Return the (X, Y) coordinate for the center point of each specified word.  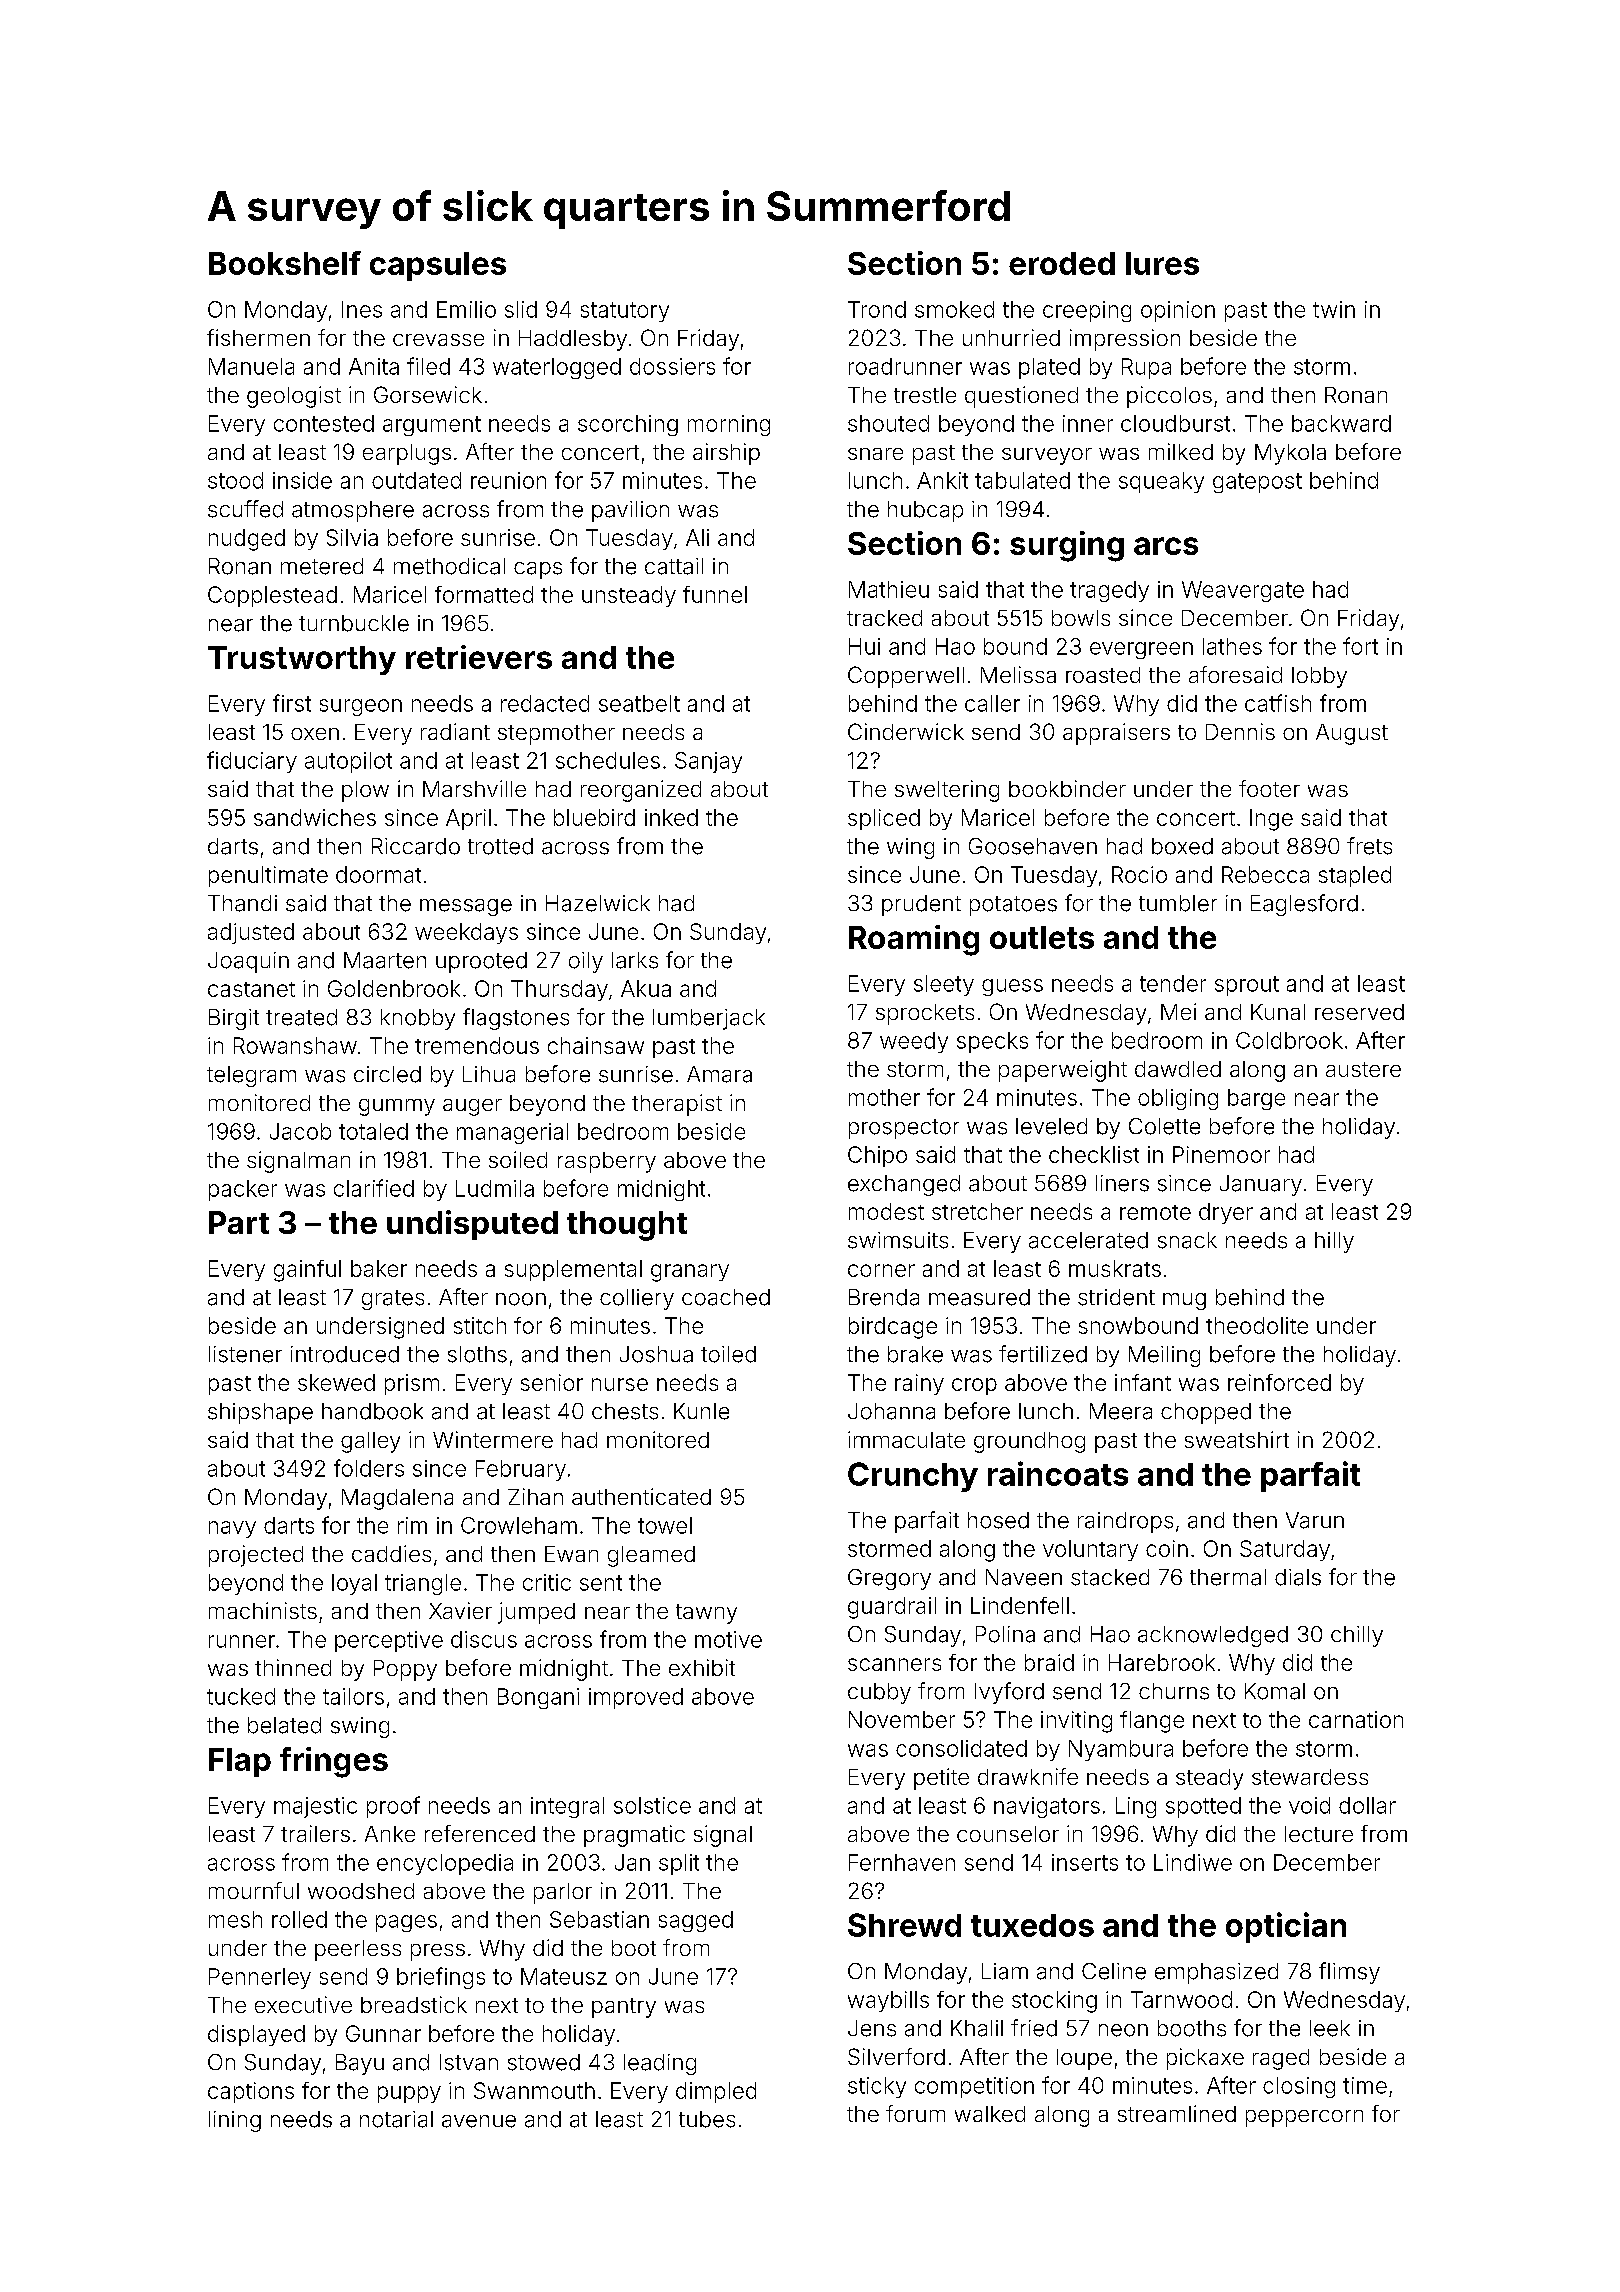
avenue (479, 2121)
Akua (646, 988)
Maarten (385, 960)
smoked (954, 309)
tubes (707, 2119)
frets (1369, 846)
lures (1162, 263)
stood (235, 480)
